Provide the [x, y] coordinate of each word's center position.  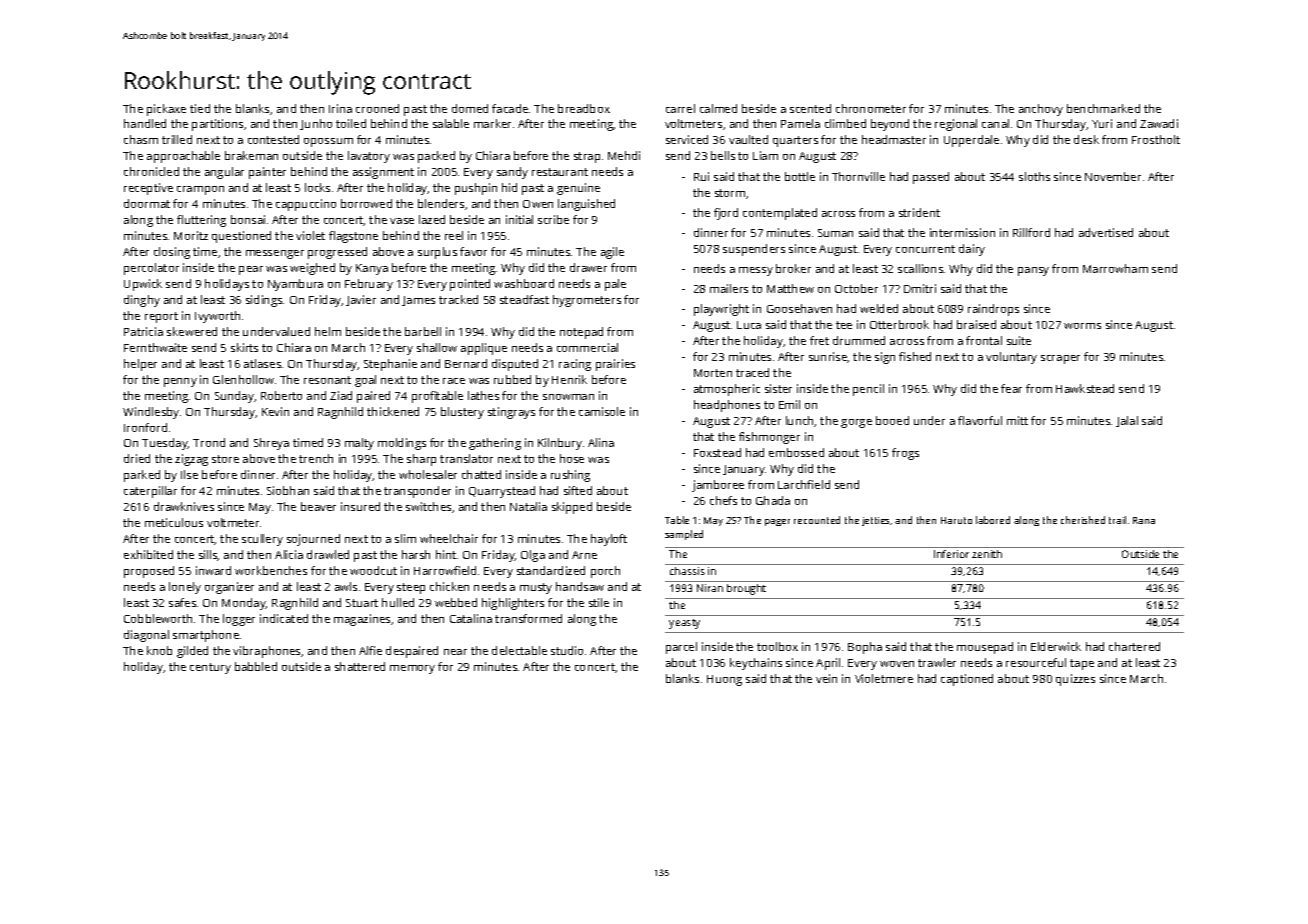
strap [587, 157]
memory [412, 669]
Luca [749, 325]
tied [200, 108]
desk [1086, 139]
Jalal [1127, 421]
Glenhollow [243, 379]
